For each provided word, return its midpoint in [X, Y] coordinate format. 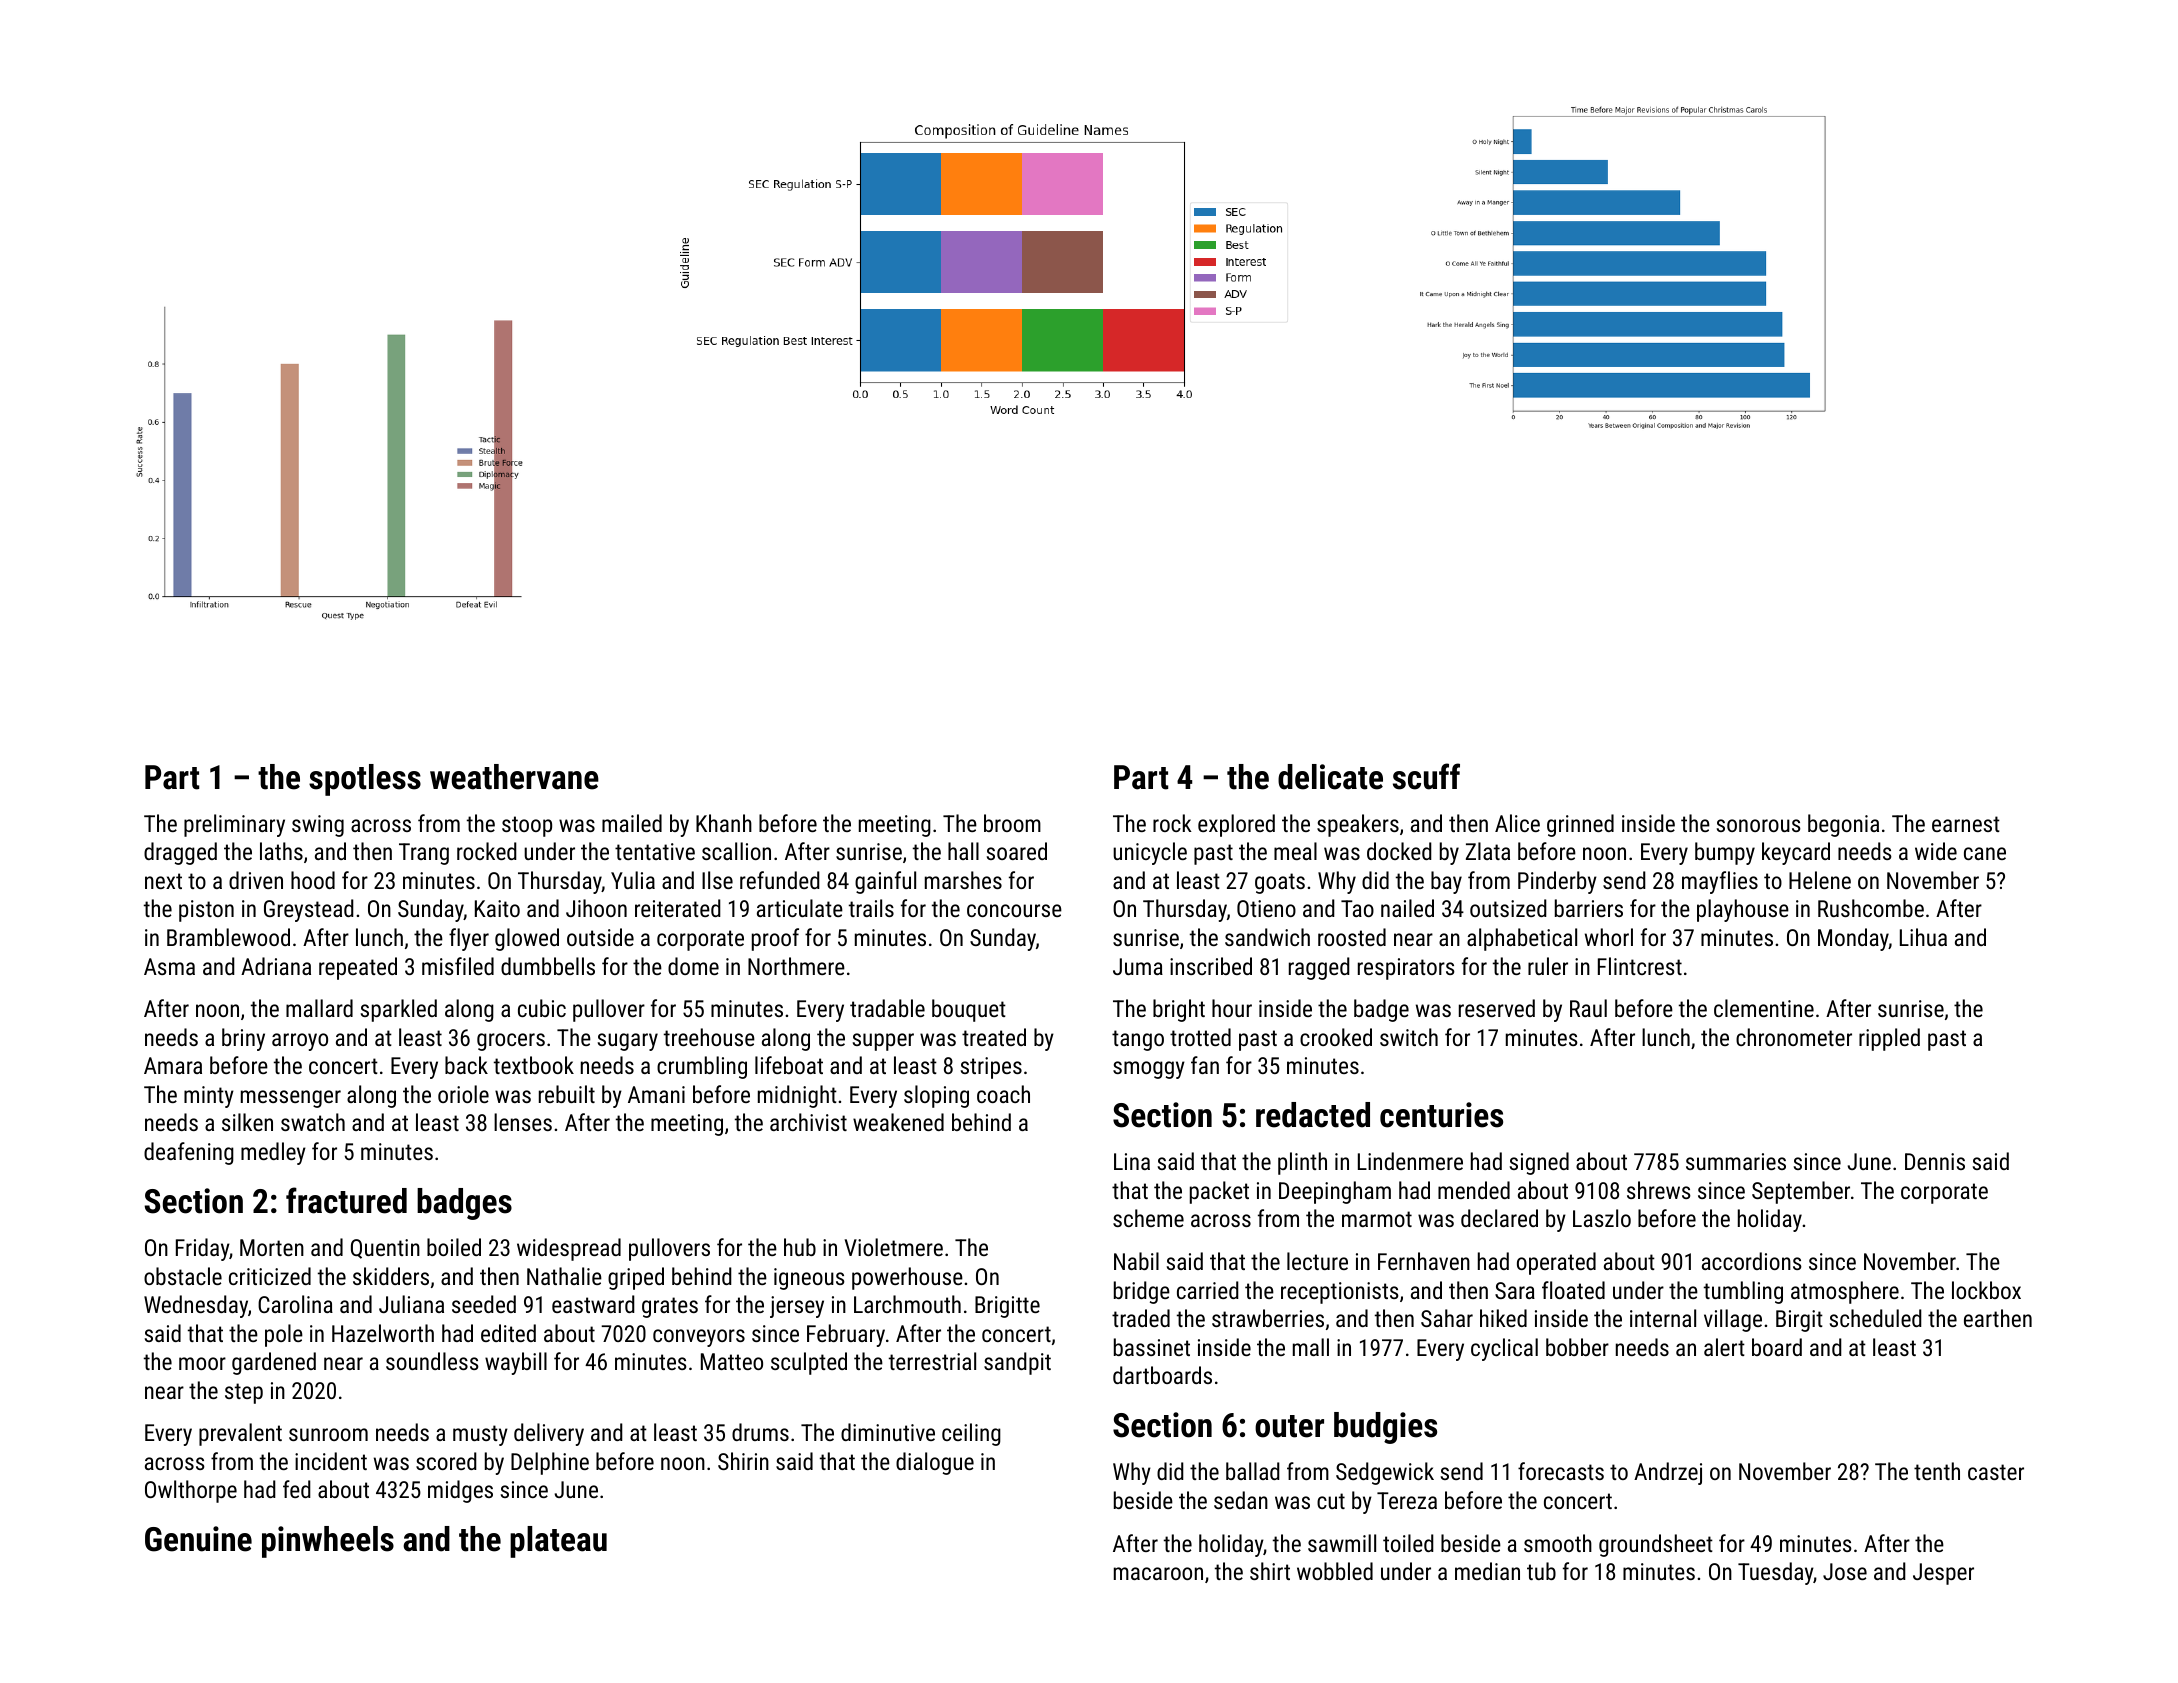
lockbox [1986, 1290]
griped [636, 1278]
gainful [885, 882]
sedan [1241, 1500]
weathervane [514, 777]
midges [460, 1491]
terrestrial [932, 1361]
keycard [1796, 853]
